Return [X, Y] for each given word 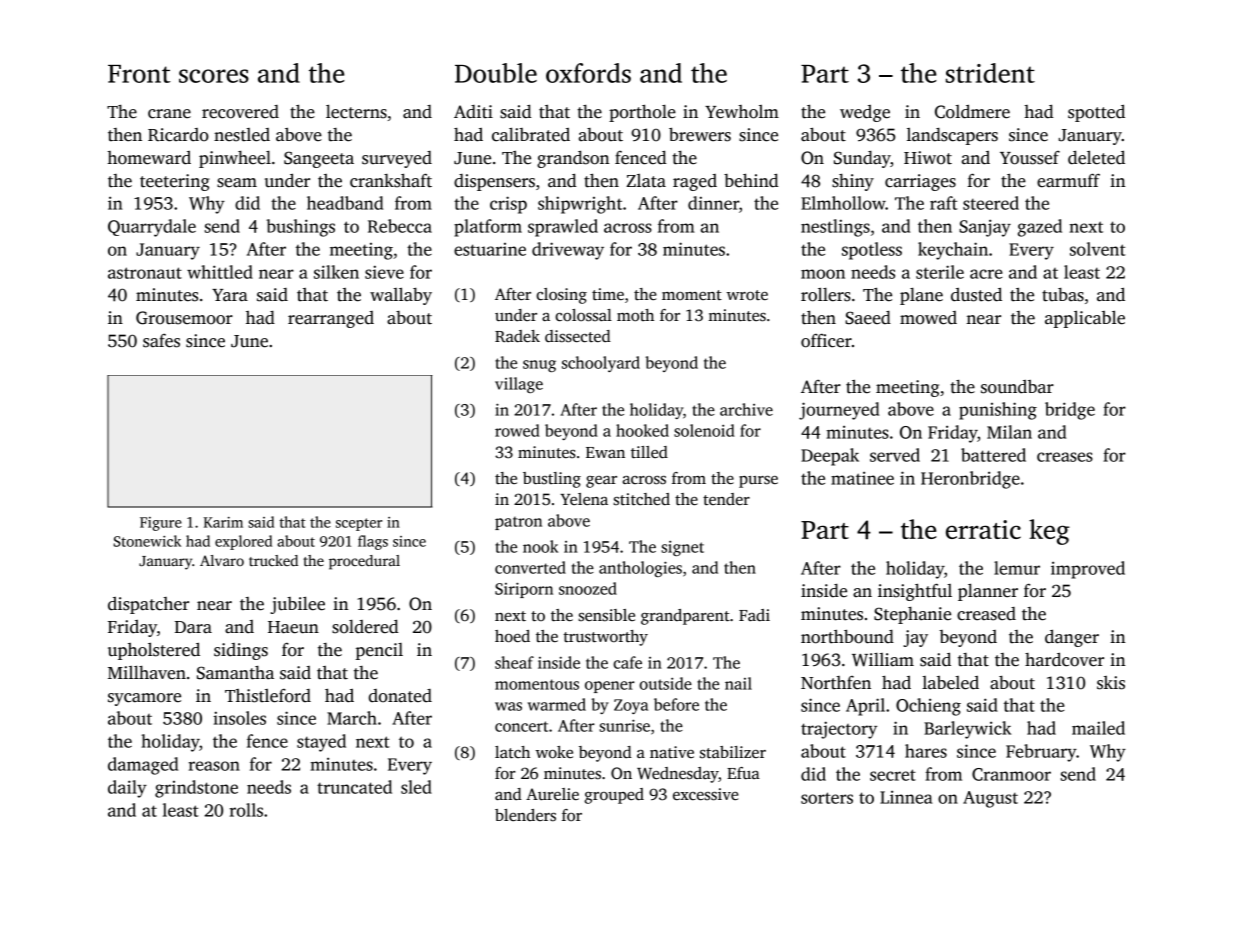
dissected [578, 336]
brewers [700, 134]
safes [161, 340]
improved [1088, 570]
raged [695, 182]
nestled [242, 135]
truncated [354, 787]
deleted [1096, 157]
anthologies [640, 569]
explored [243, 542]
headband [345, 203]
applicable [1085, 319]
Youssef [1030, 158]
